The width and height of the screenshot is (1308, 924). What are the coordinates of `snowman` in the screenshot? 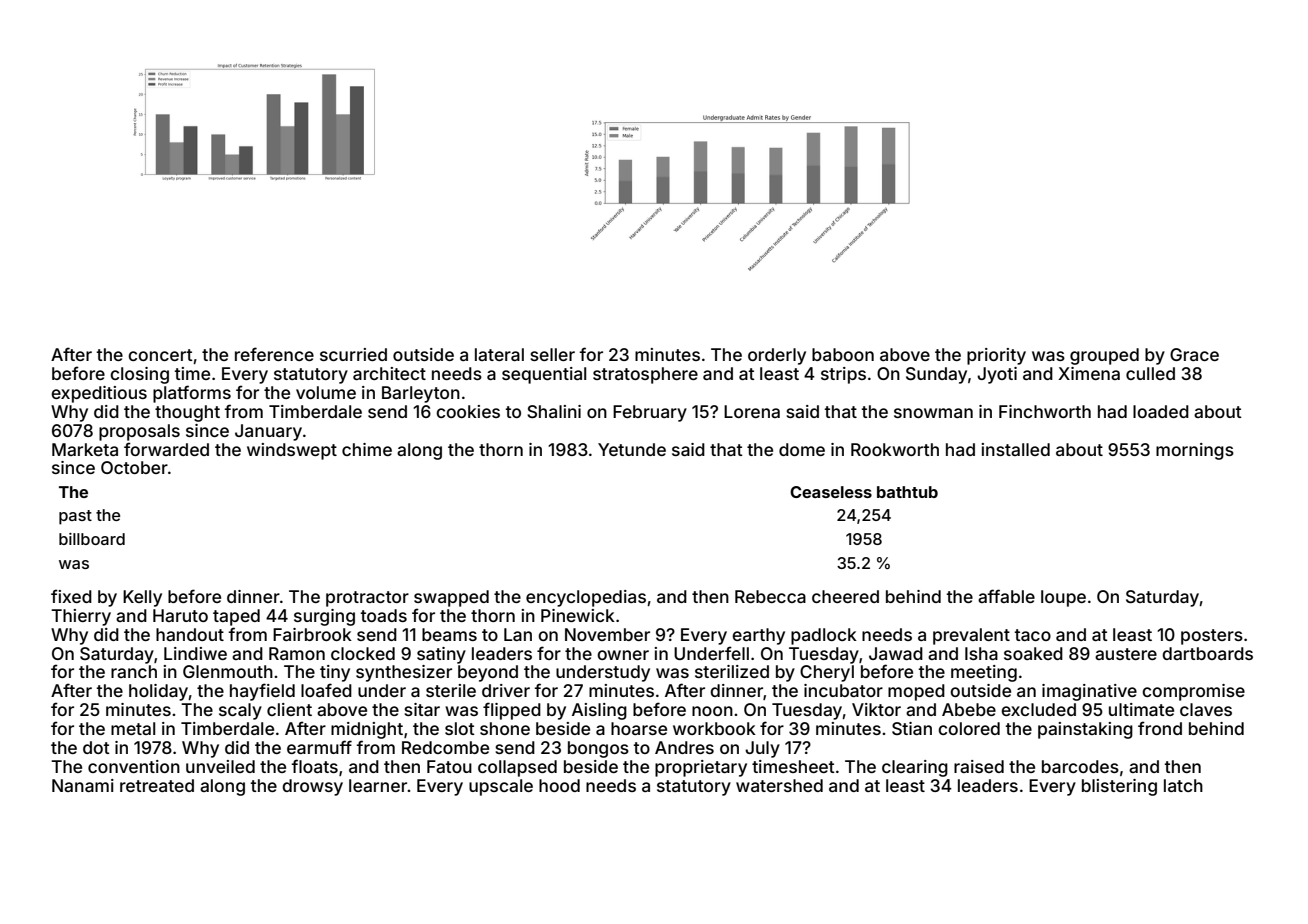 It's located at (933, 413).
